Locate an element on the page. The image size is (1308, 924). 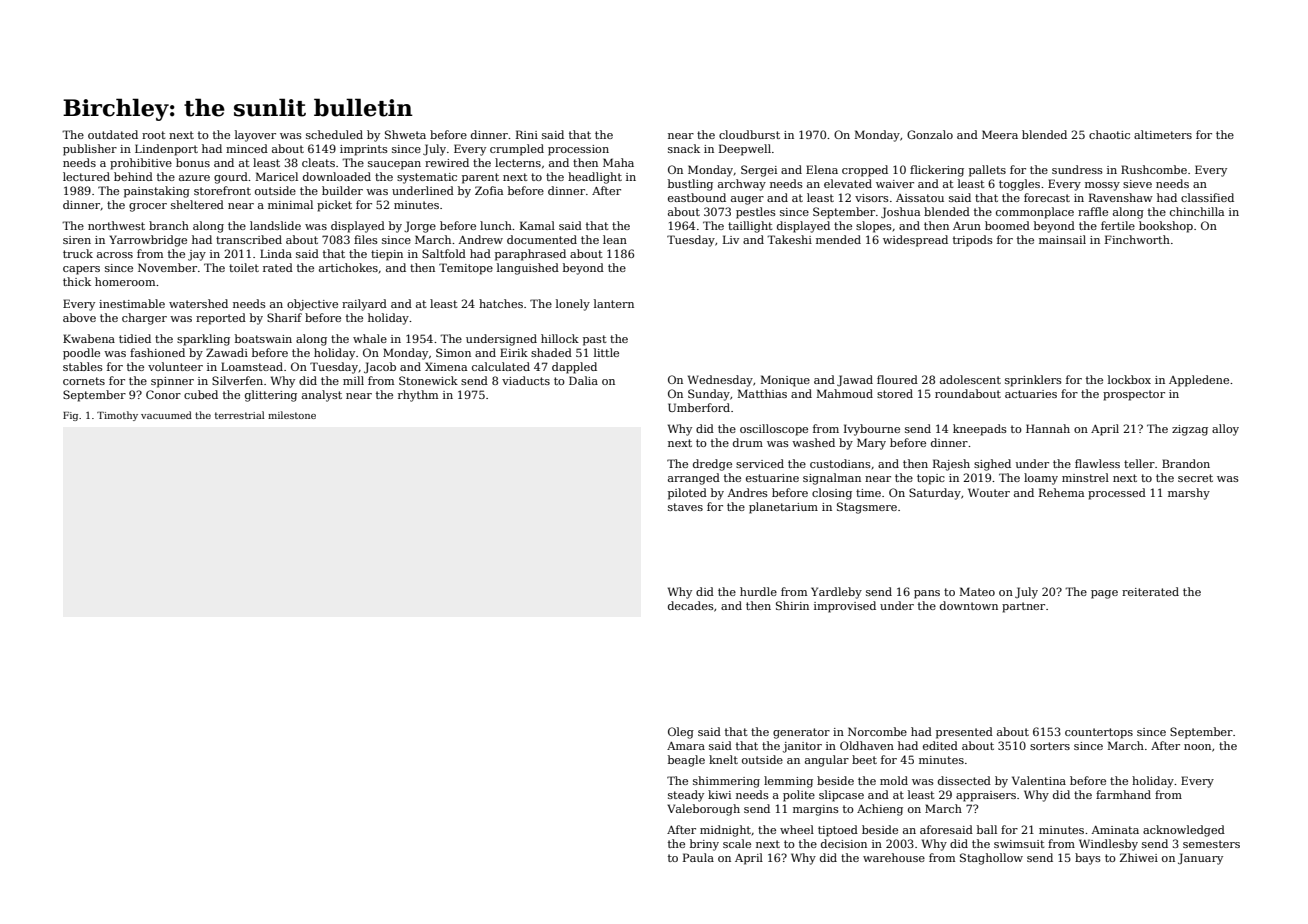
Liv is located at coordinates (731, 239).
